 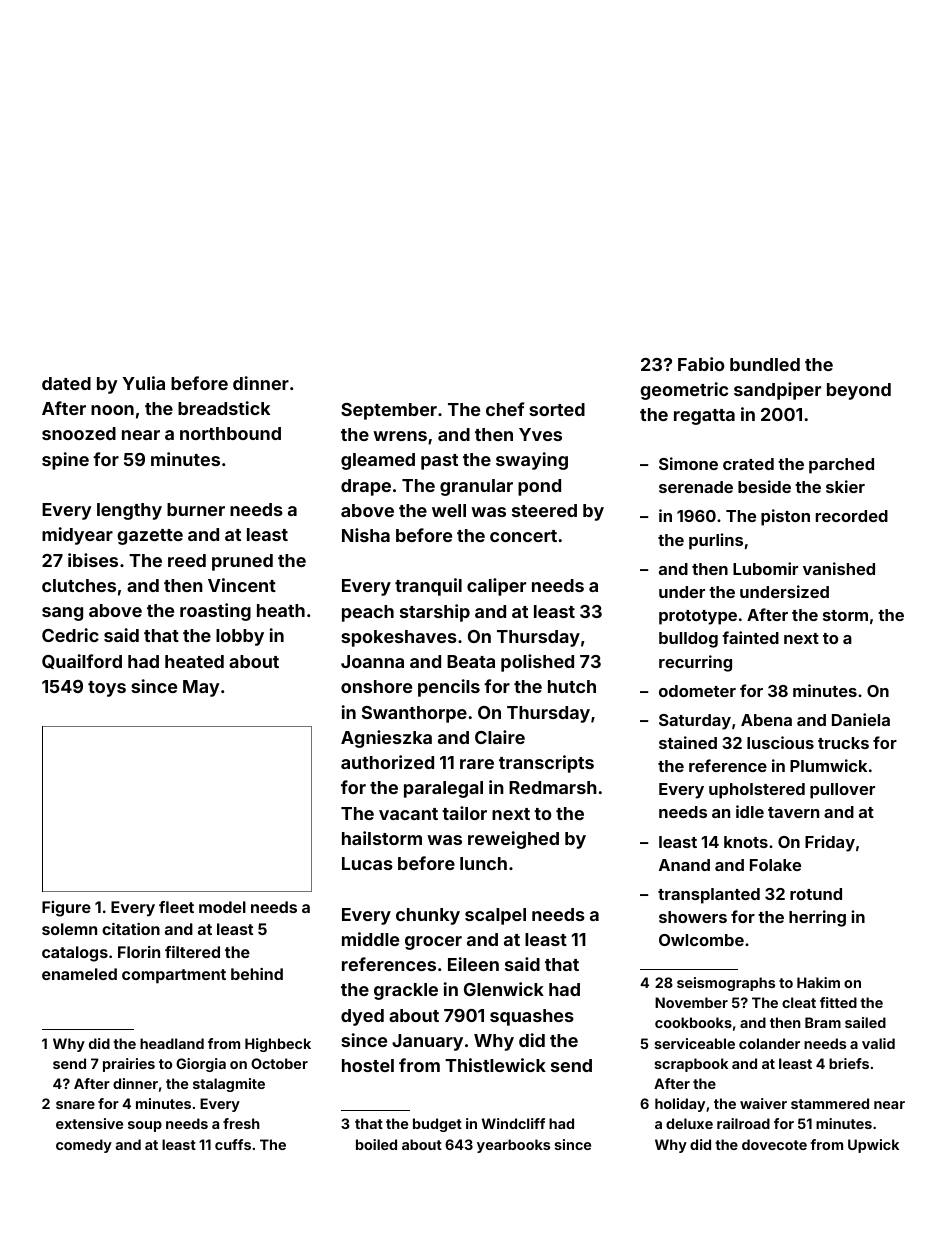 What do you see at coordinates (861, 719) in the screenshot?
I see `Daniela` at bounding box center [861, 719].
